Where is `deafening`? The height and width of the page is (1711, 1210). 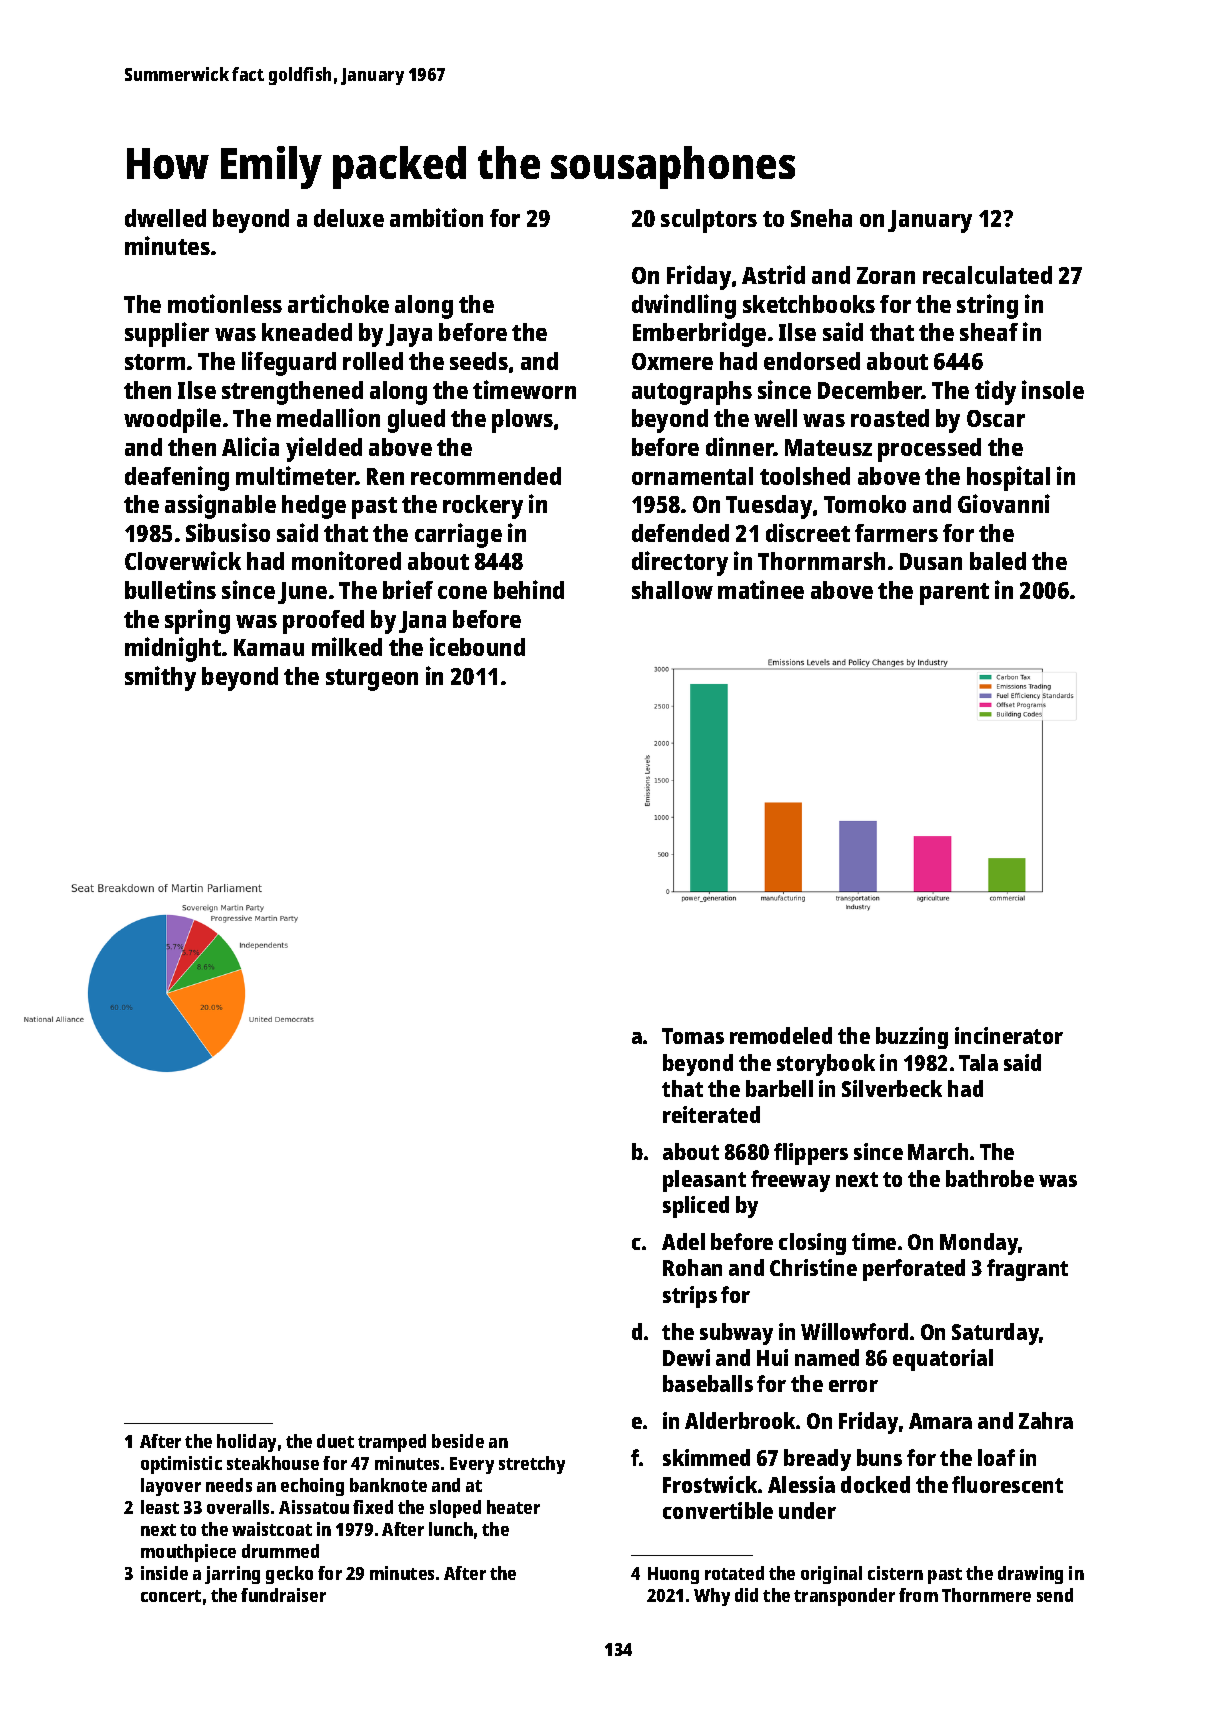
deafening is located at coordinates (177, 478).
